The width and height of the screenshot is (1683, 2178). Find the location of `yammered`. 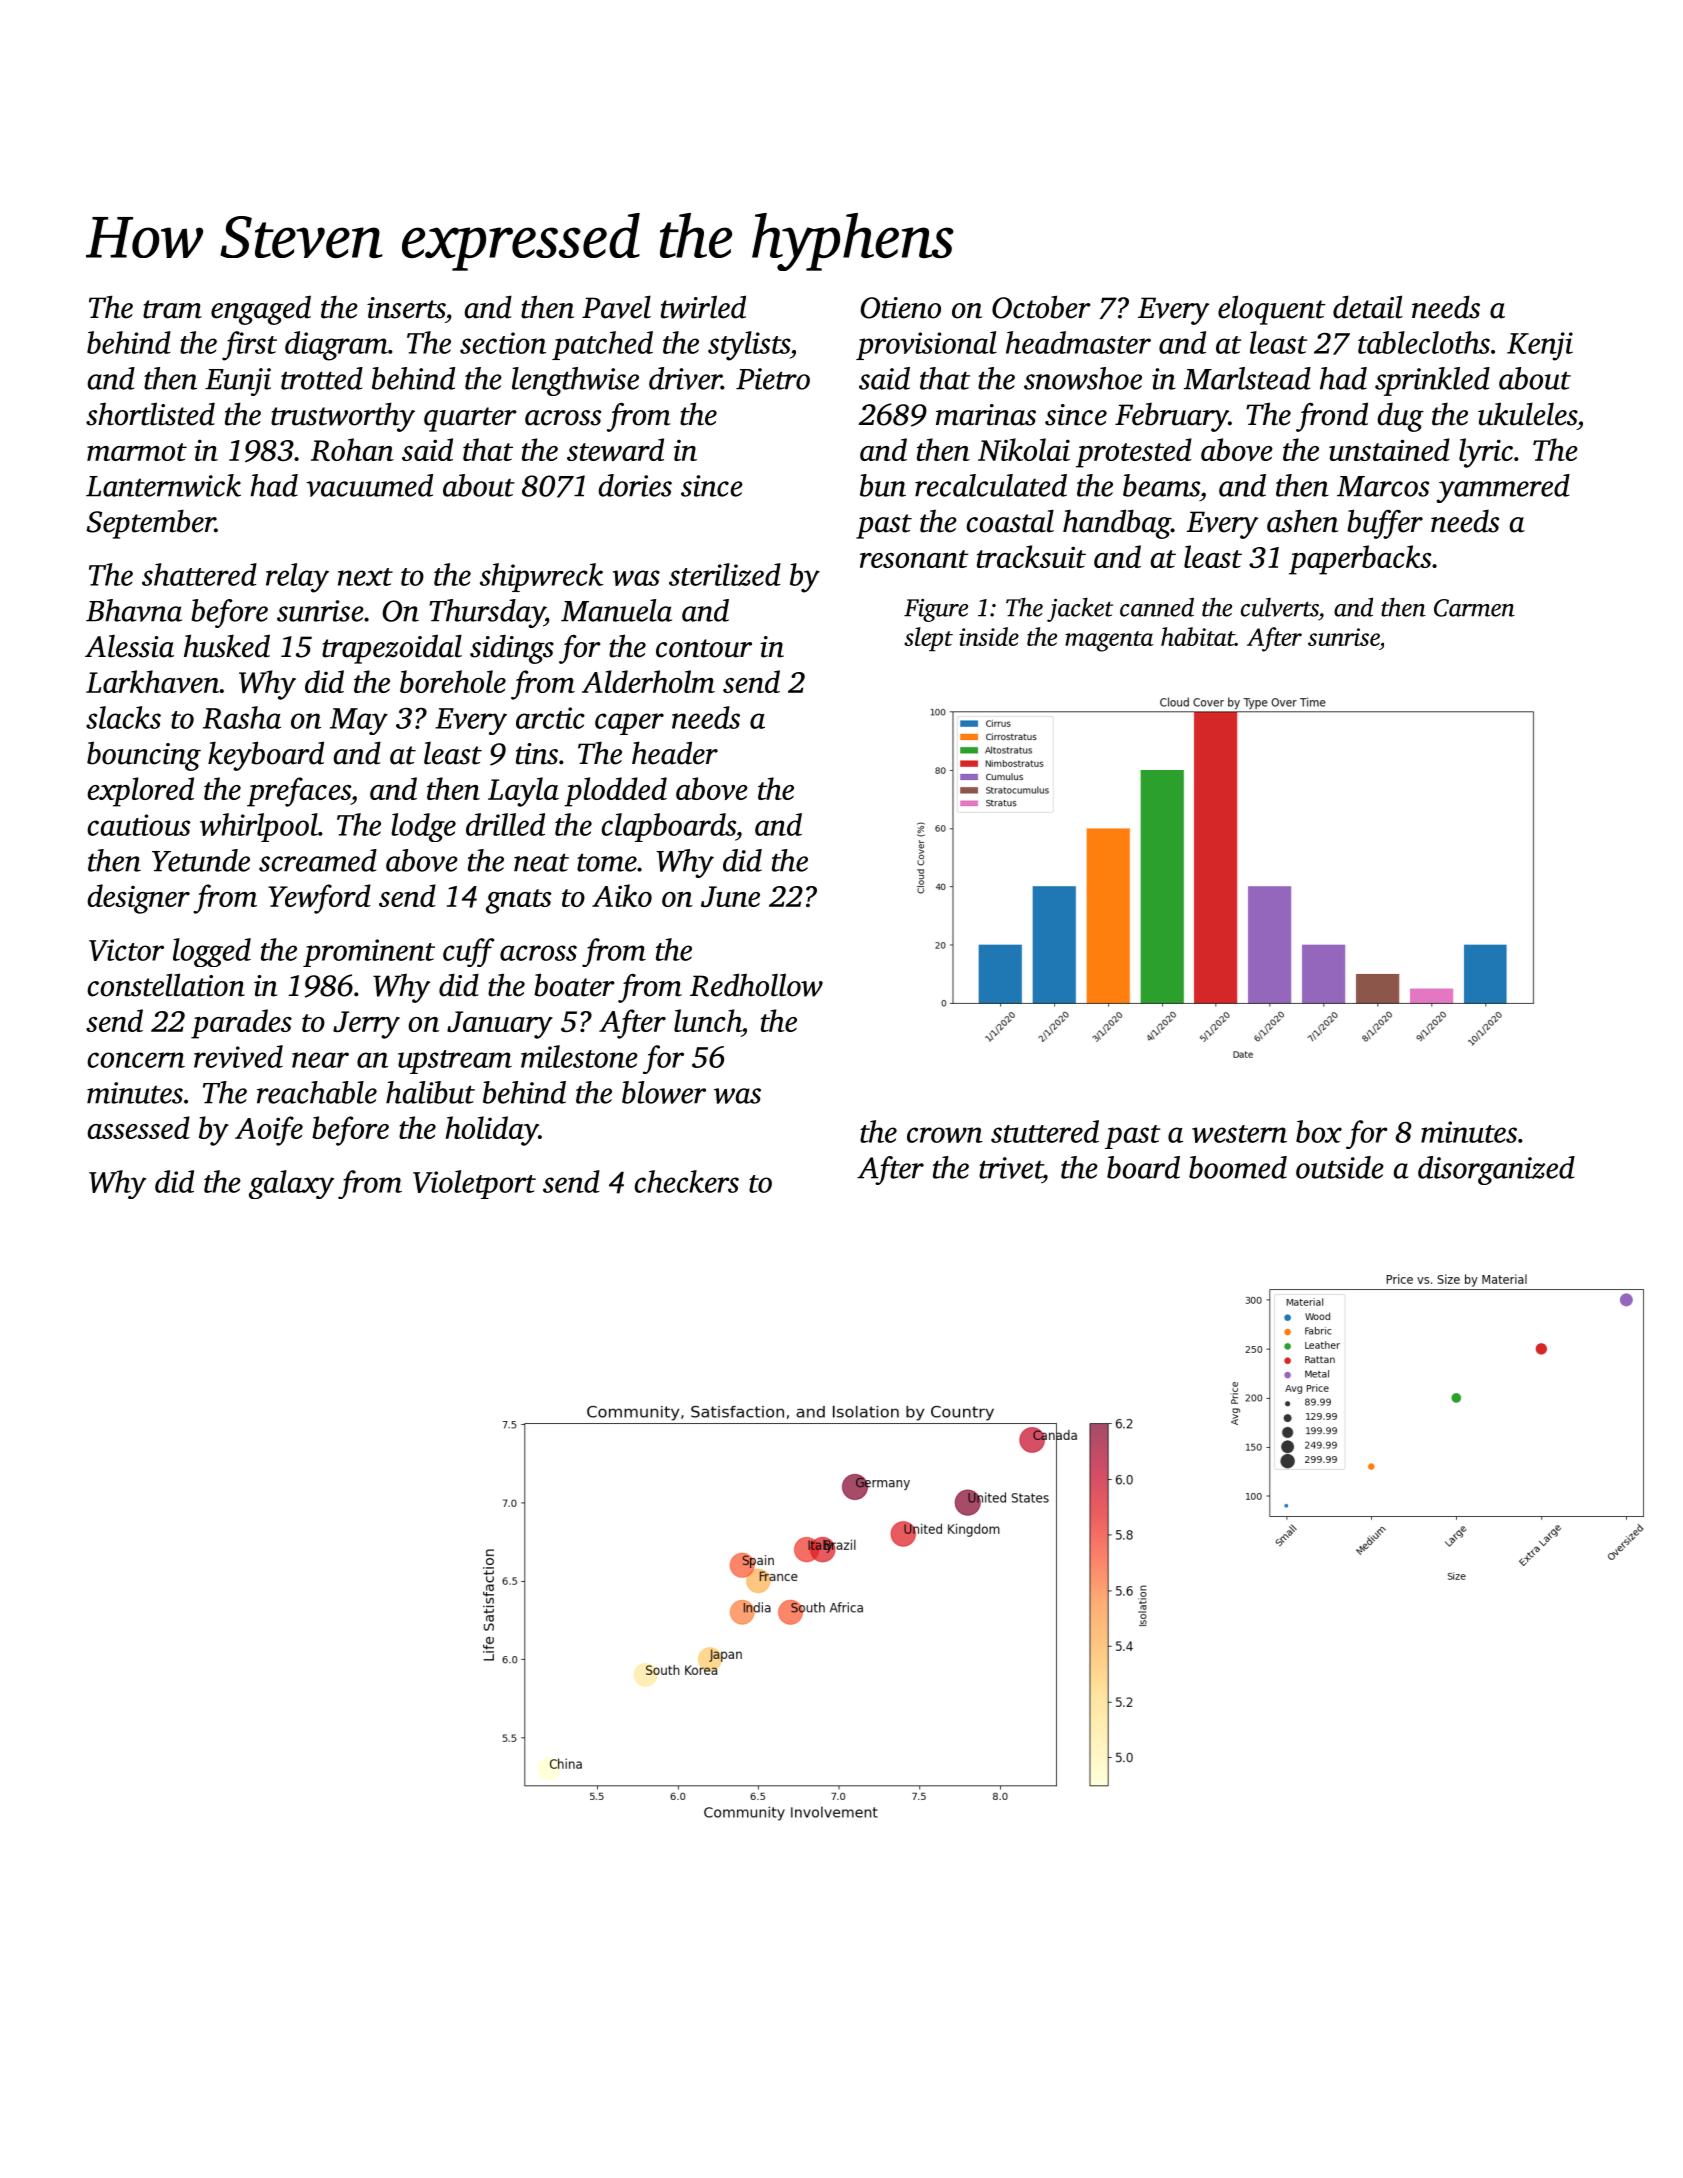

yammered is located at coordinates (1503, 488).
